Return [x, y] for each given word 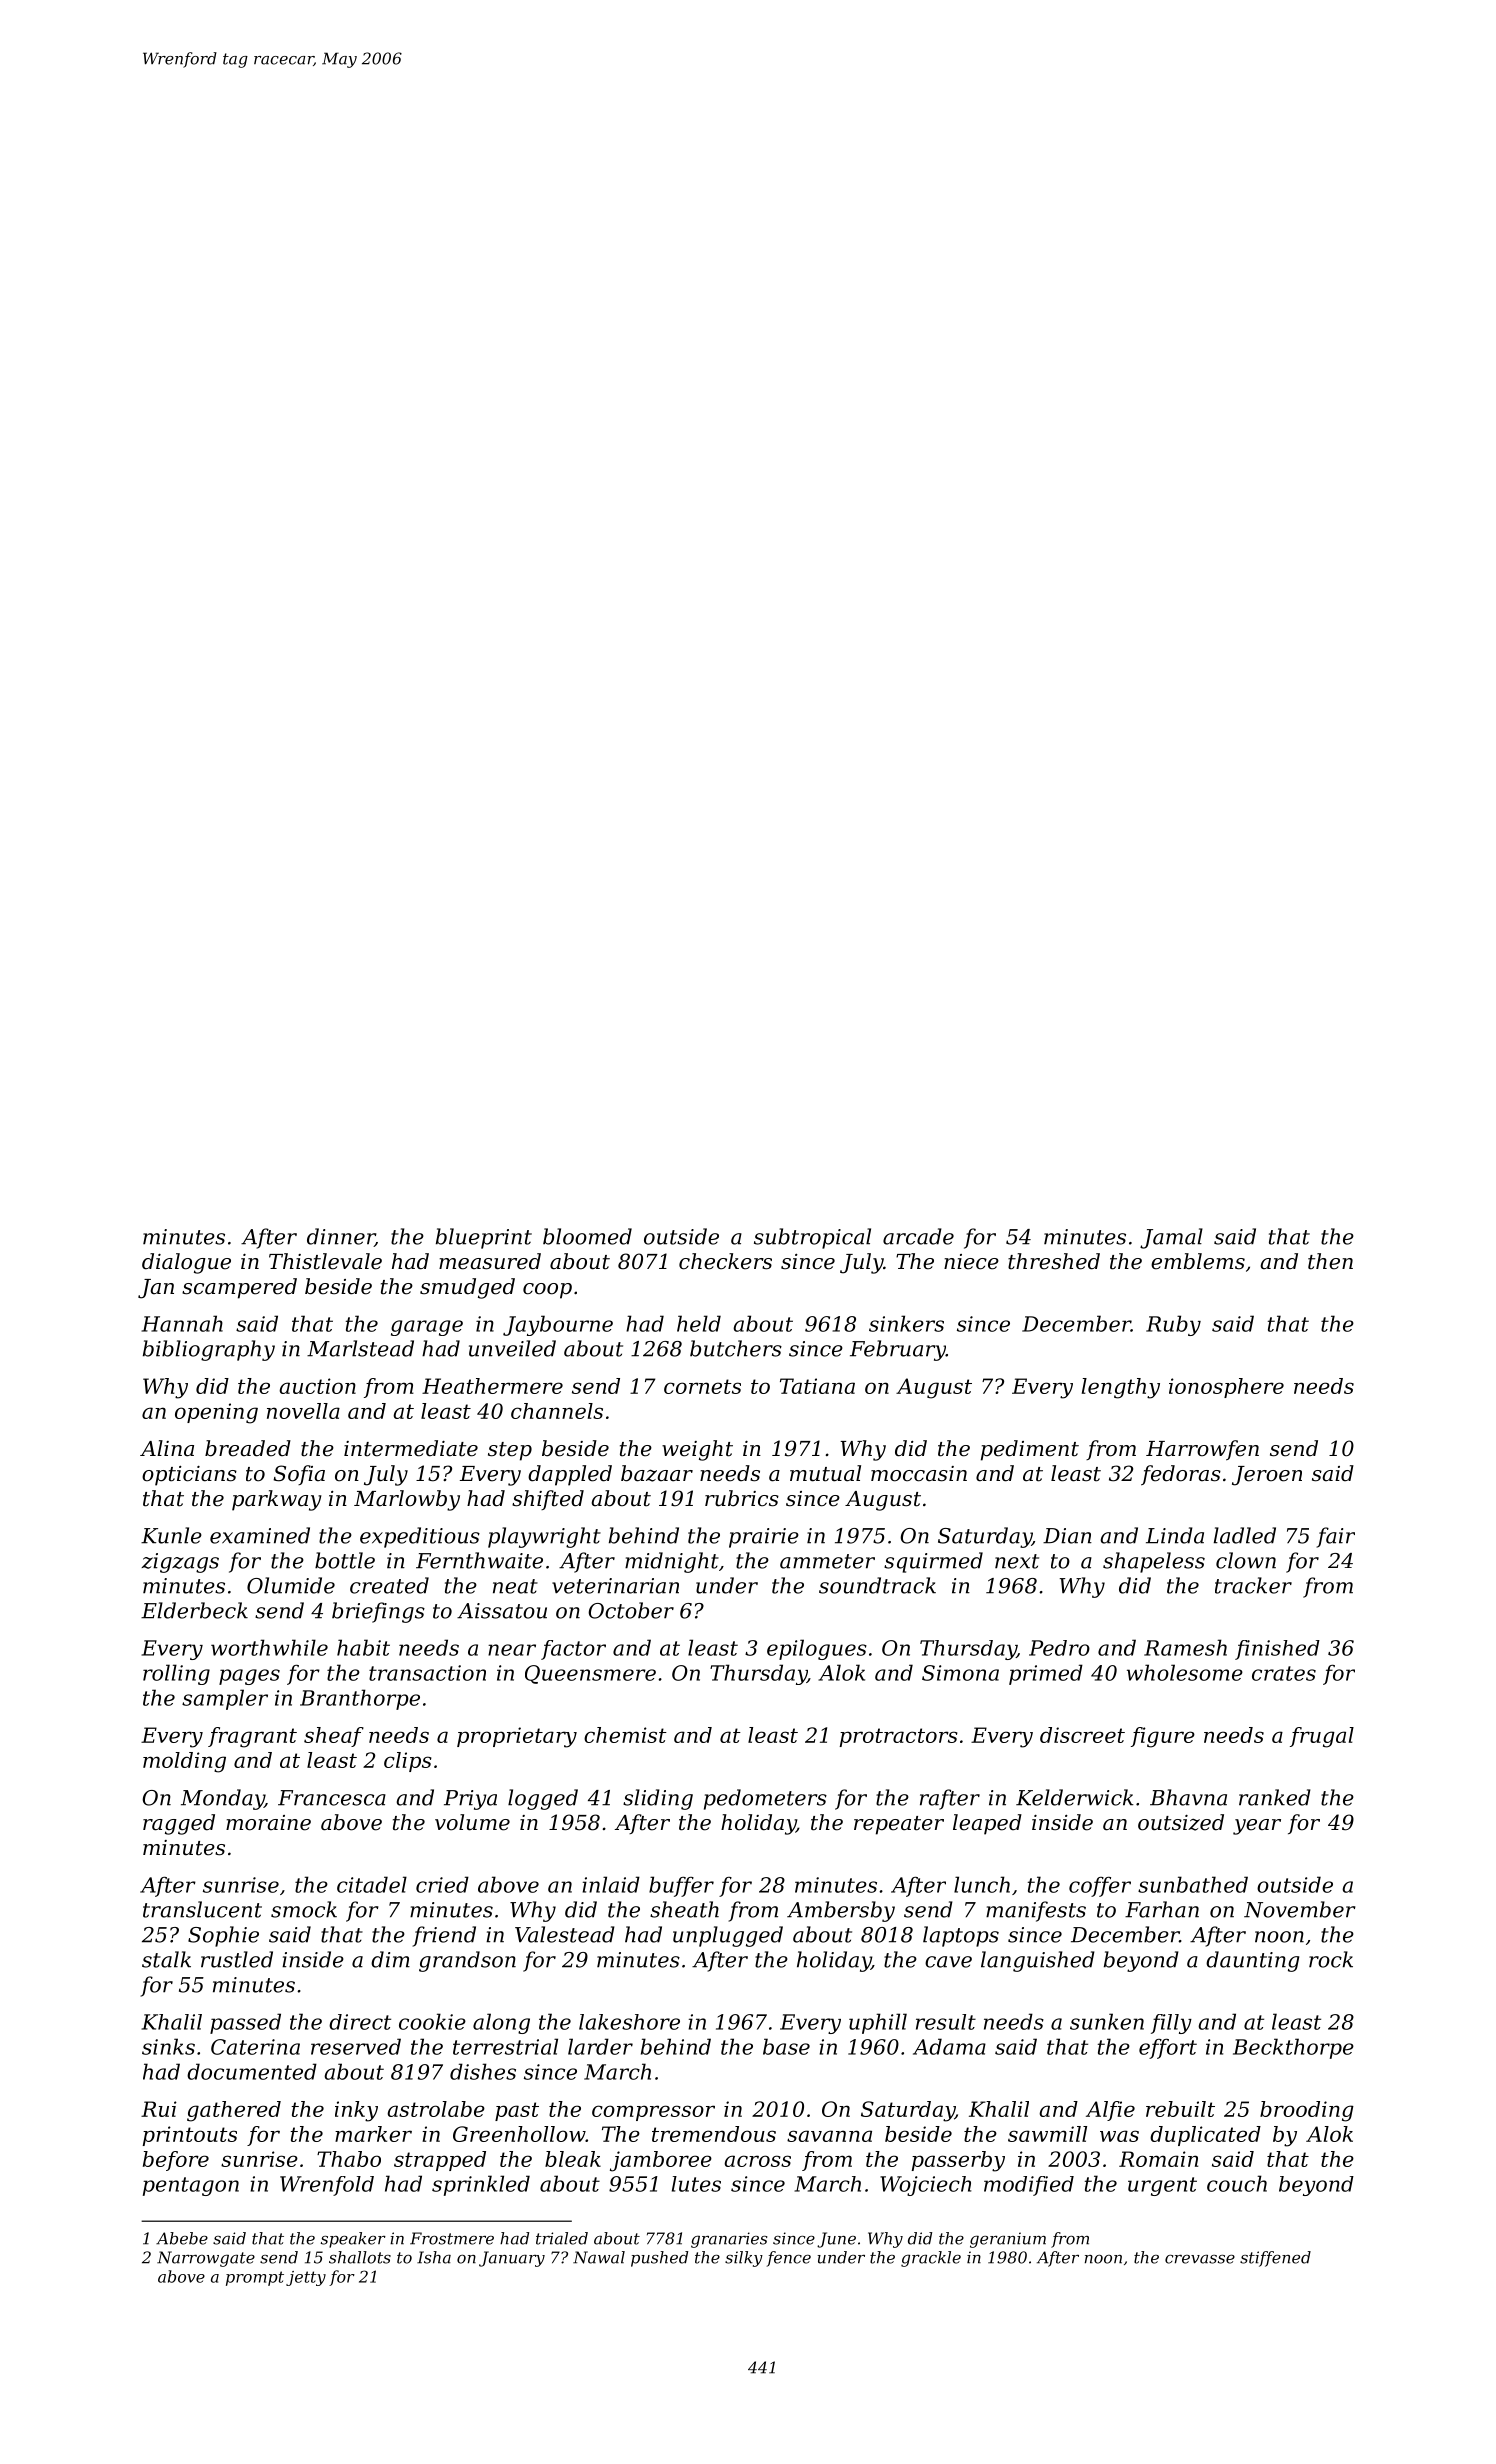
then [1330, 1261]
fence [789, 2259]
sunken [1107, 2021]
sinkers [906, 1323]
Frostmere [452, 2238]
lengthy [1121, 1388]
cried [442, 1884]
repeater [899, 1825]
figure [1163, 1737]
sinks [168, 2046]
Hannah [182, 1323]
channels [557, 1411]
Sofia [299, 1475]
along [501, 2023]
